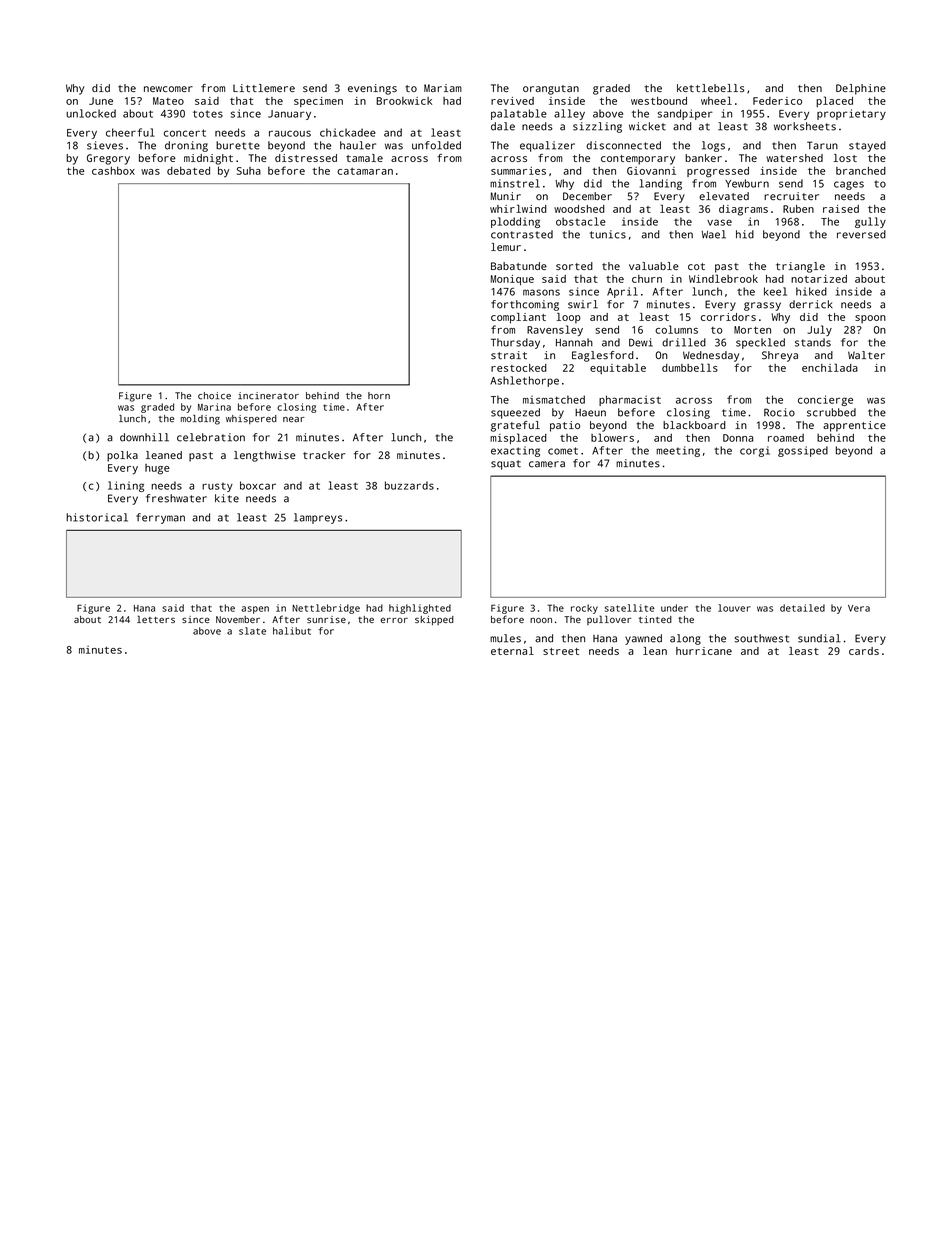  I want to click on kettlebells, so click(710, 88).
